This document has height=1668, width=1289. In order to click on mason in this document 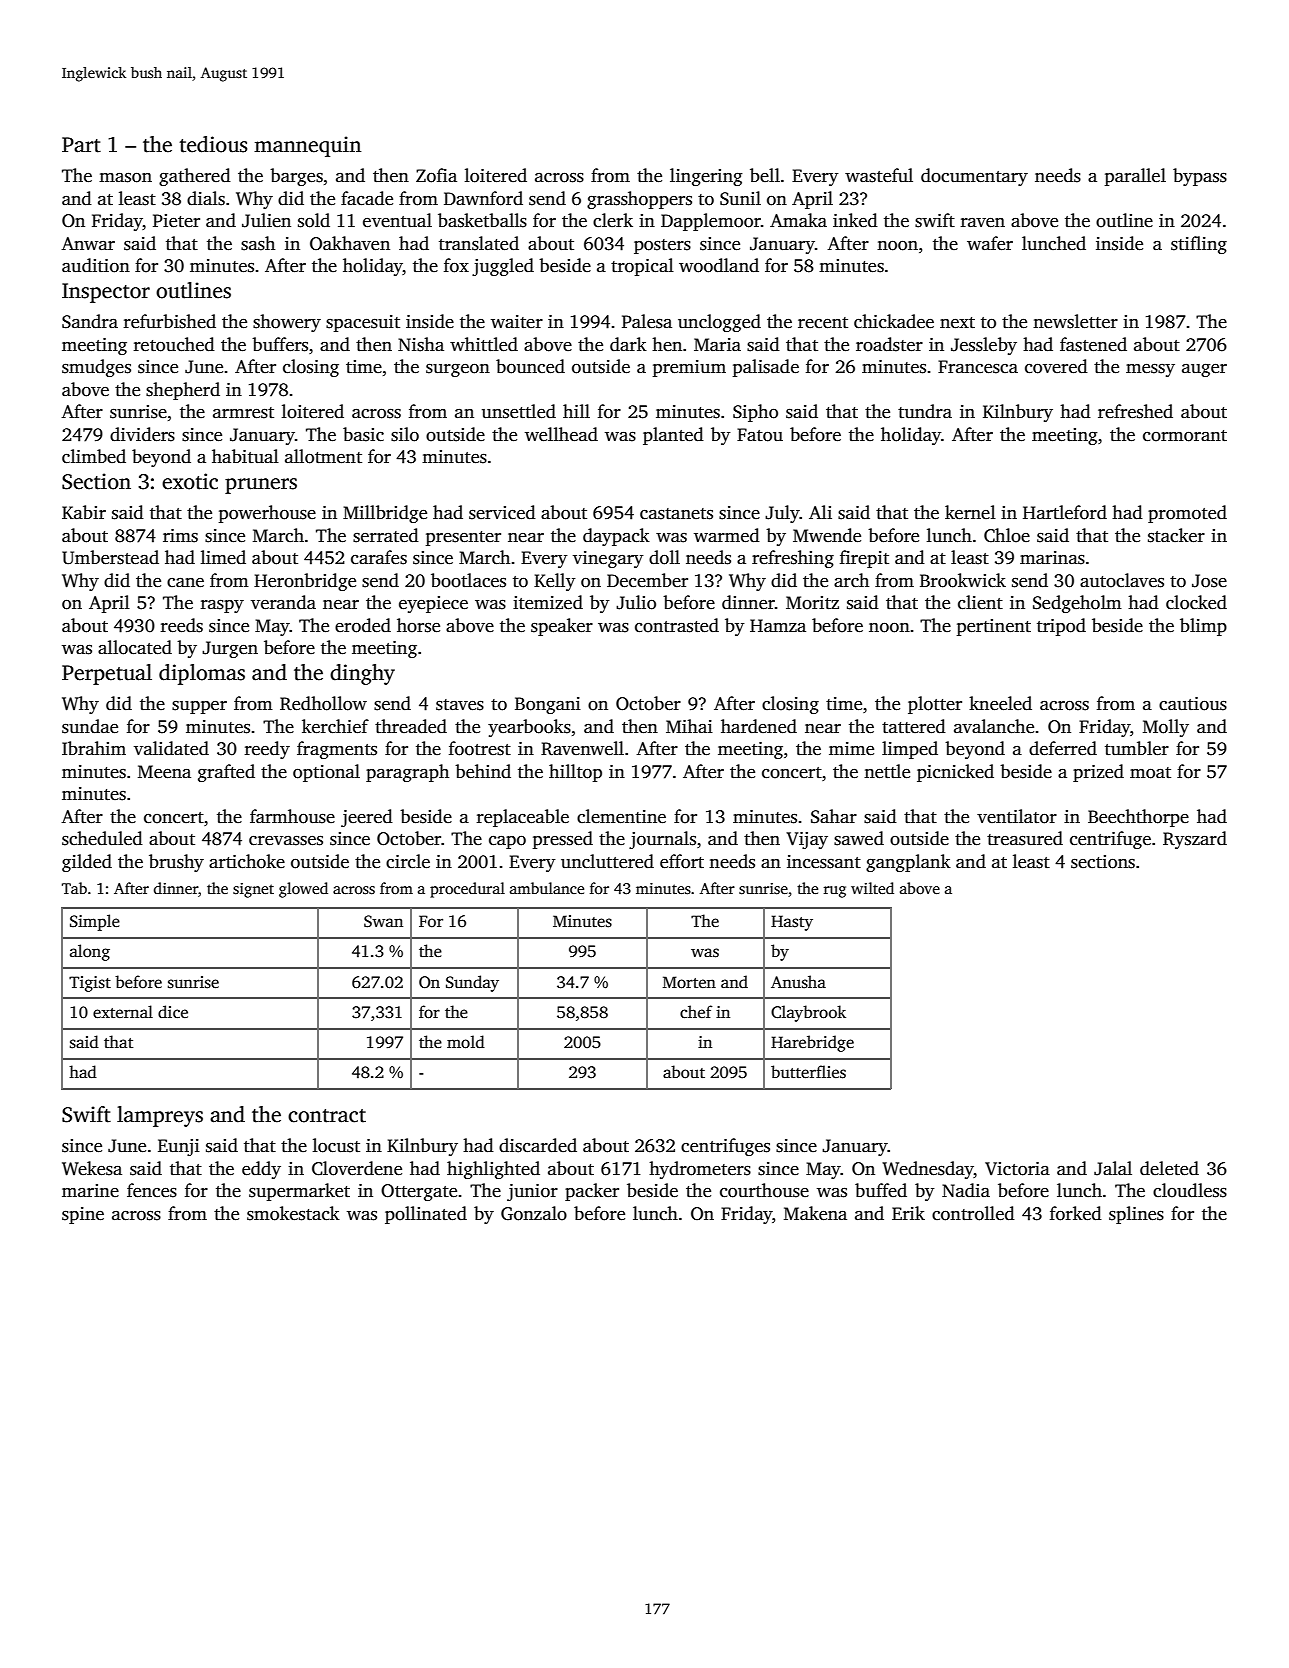, I will do `click(125, 178)`.
